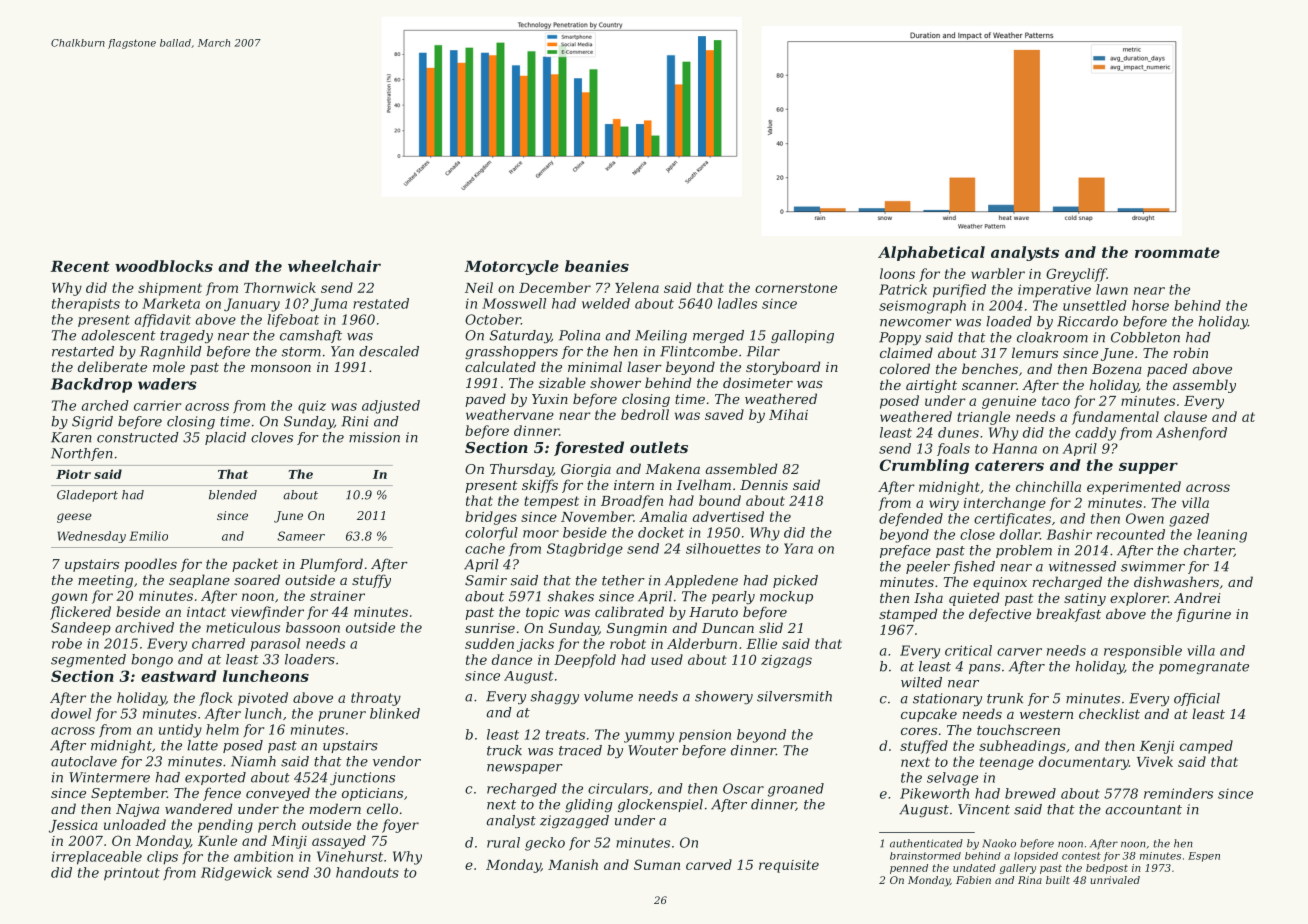 This page has height=924, width=1308. I want to click on therapists, so click(86, 304).
